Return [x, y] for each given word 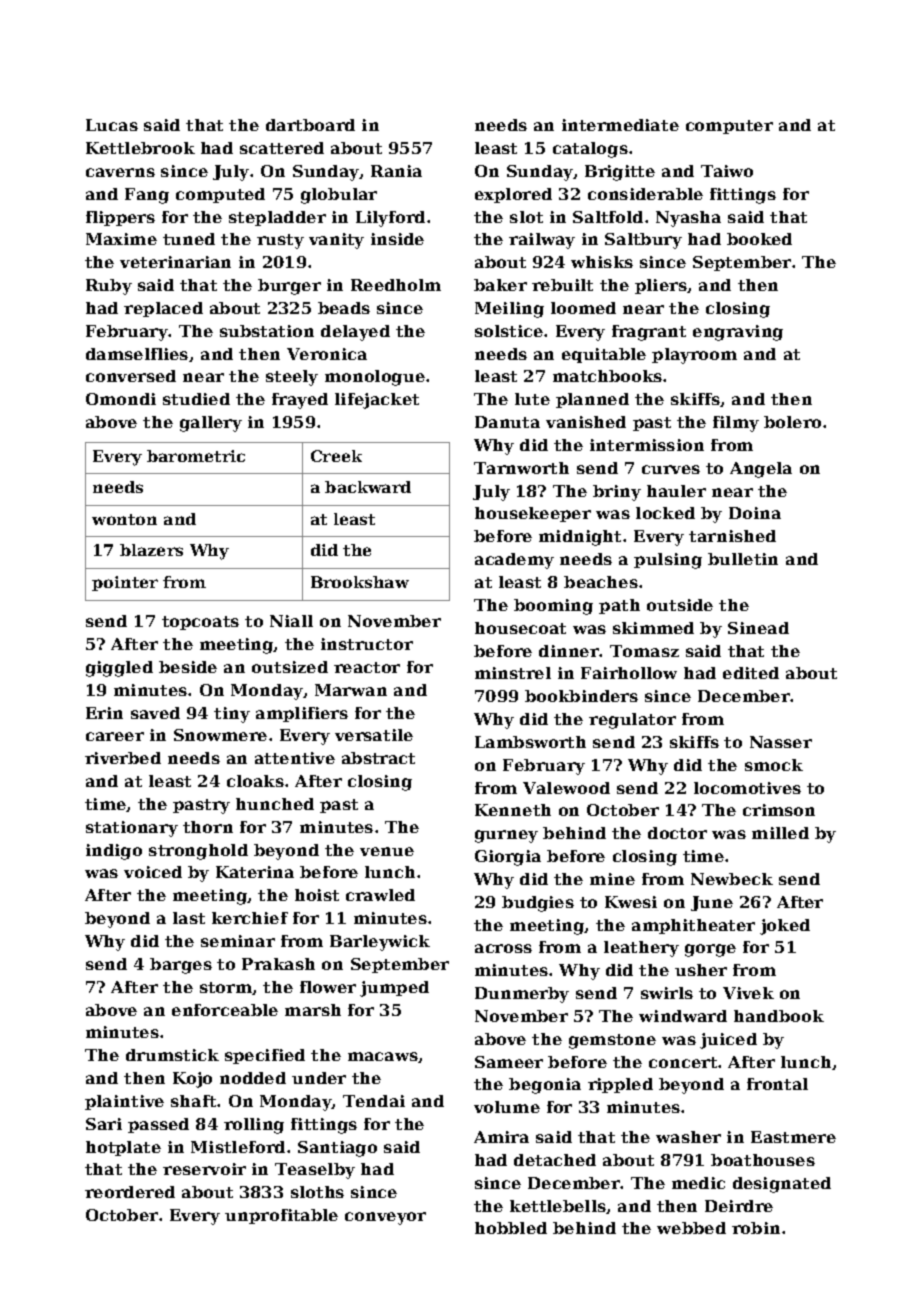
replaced [163, 309]
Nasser [781, 742]
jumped [394, 989]
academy [514, 561]
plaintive [124, 1102]
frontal [777, 1084]
